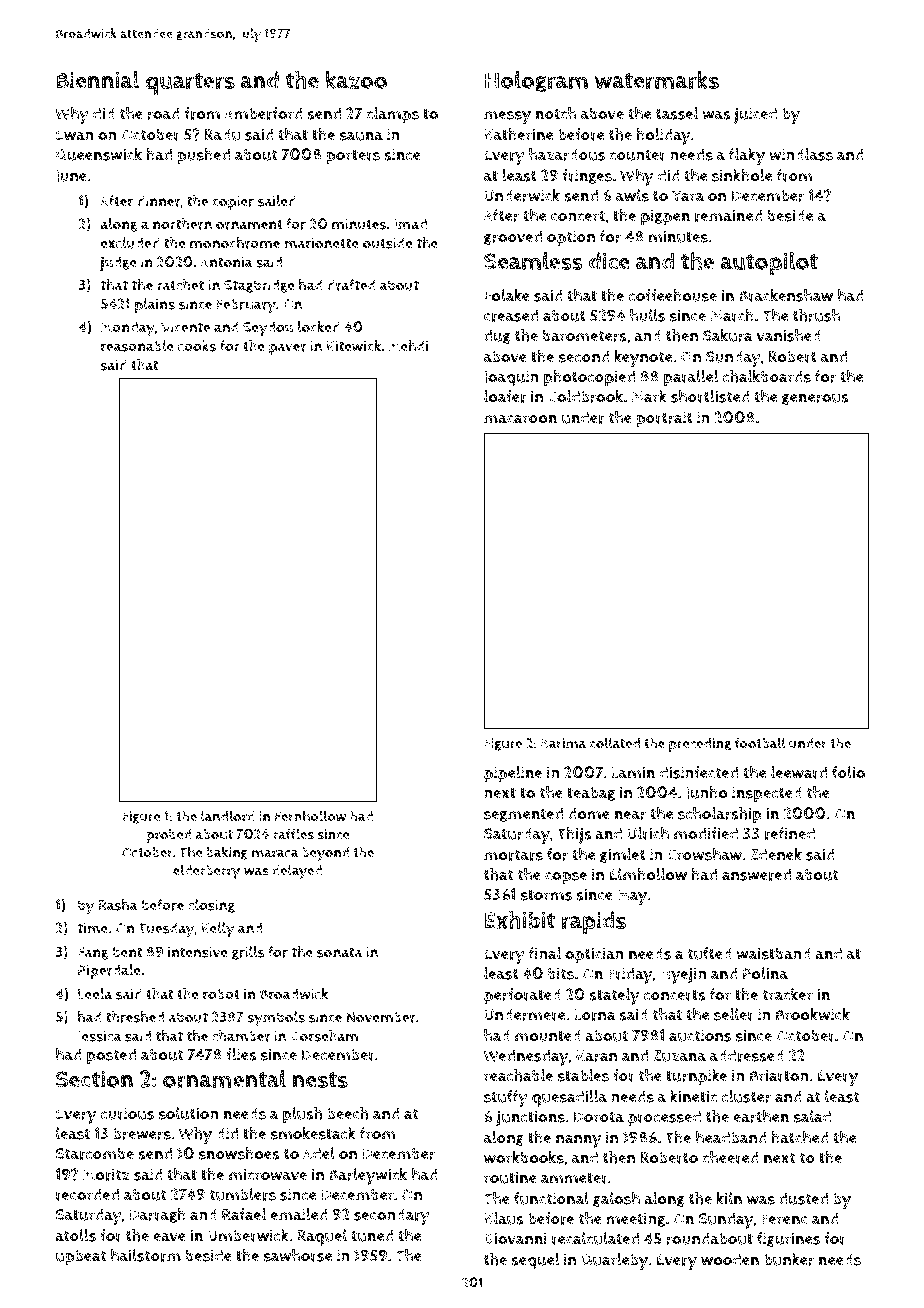 Image resolution: width=924 pixels, height=1308 pixels. What do you see at coordinates (774, 953) in the document?
I see `waistband` at bounding box center [774, 953].
